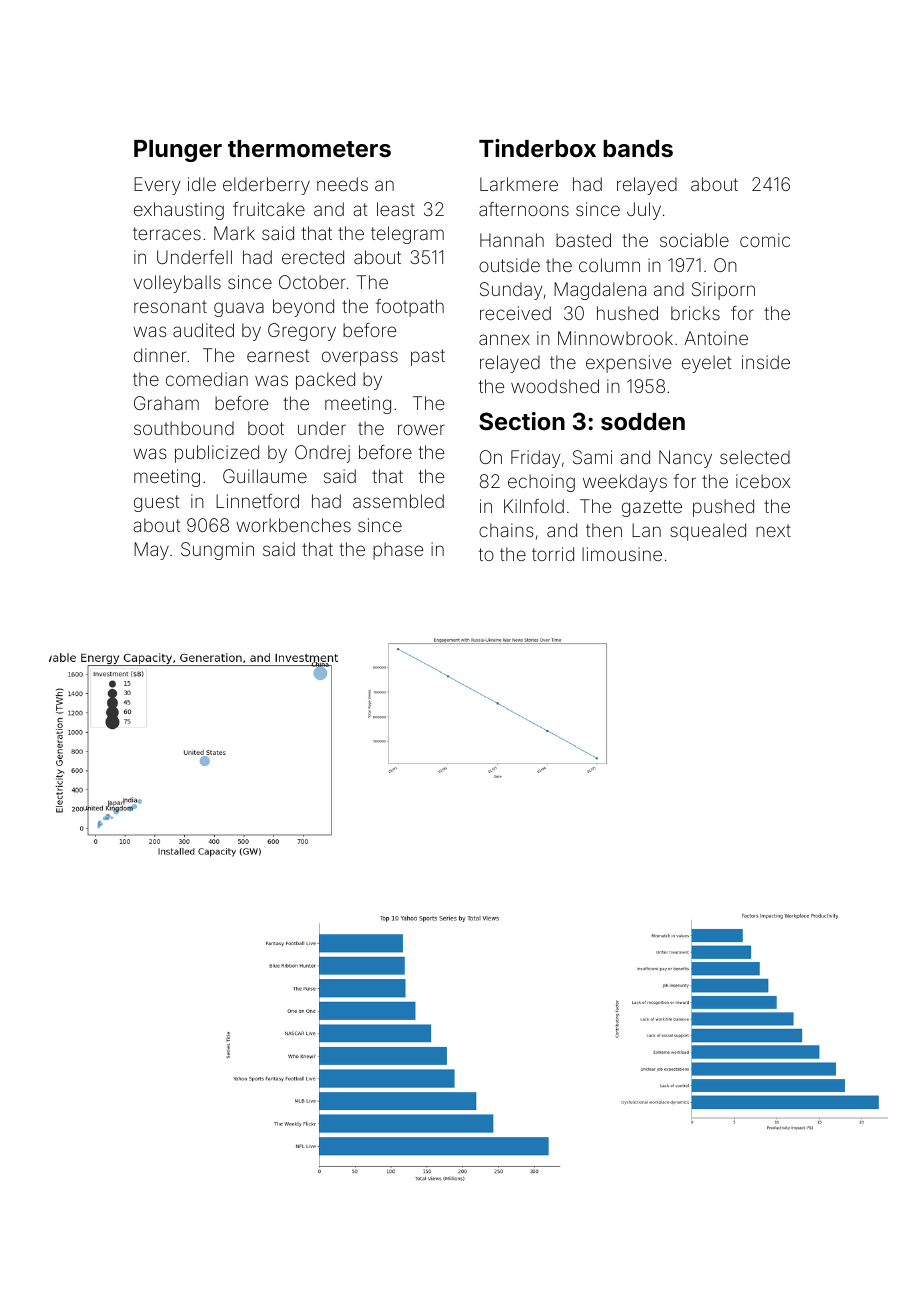  I want to click on telegram, so click(407, 235).
